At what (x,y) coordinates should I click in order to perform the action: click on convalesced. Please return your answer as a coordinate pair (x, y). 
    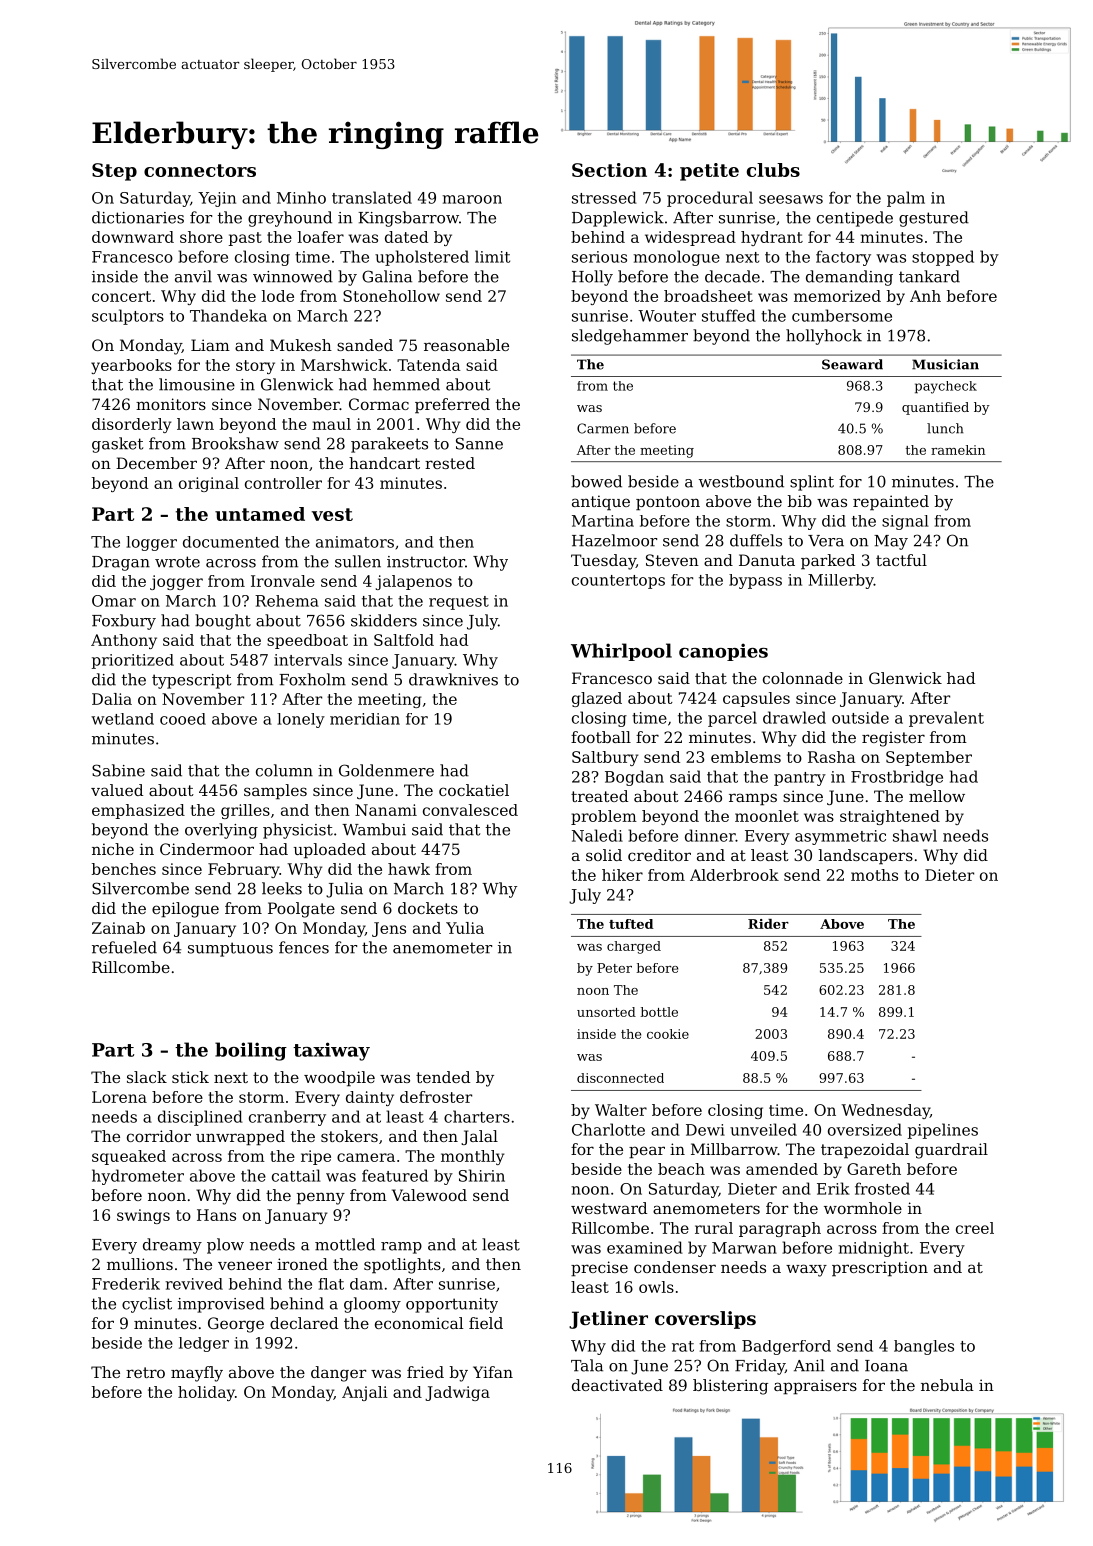
    Looking at the image, I should click on (470, 810).
